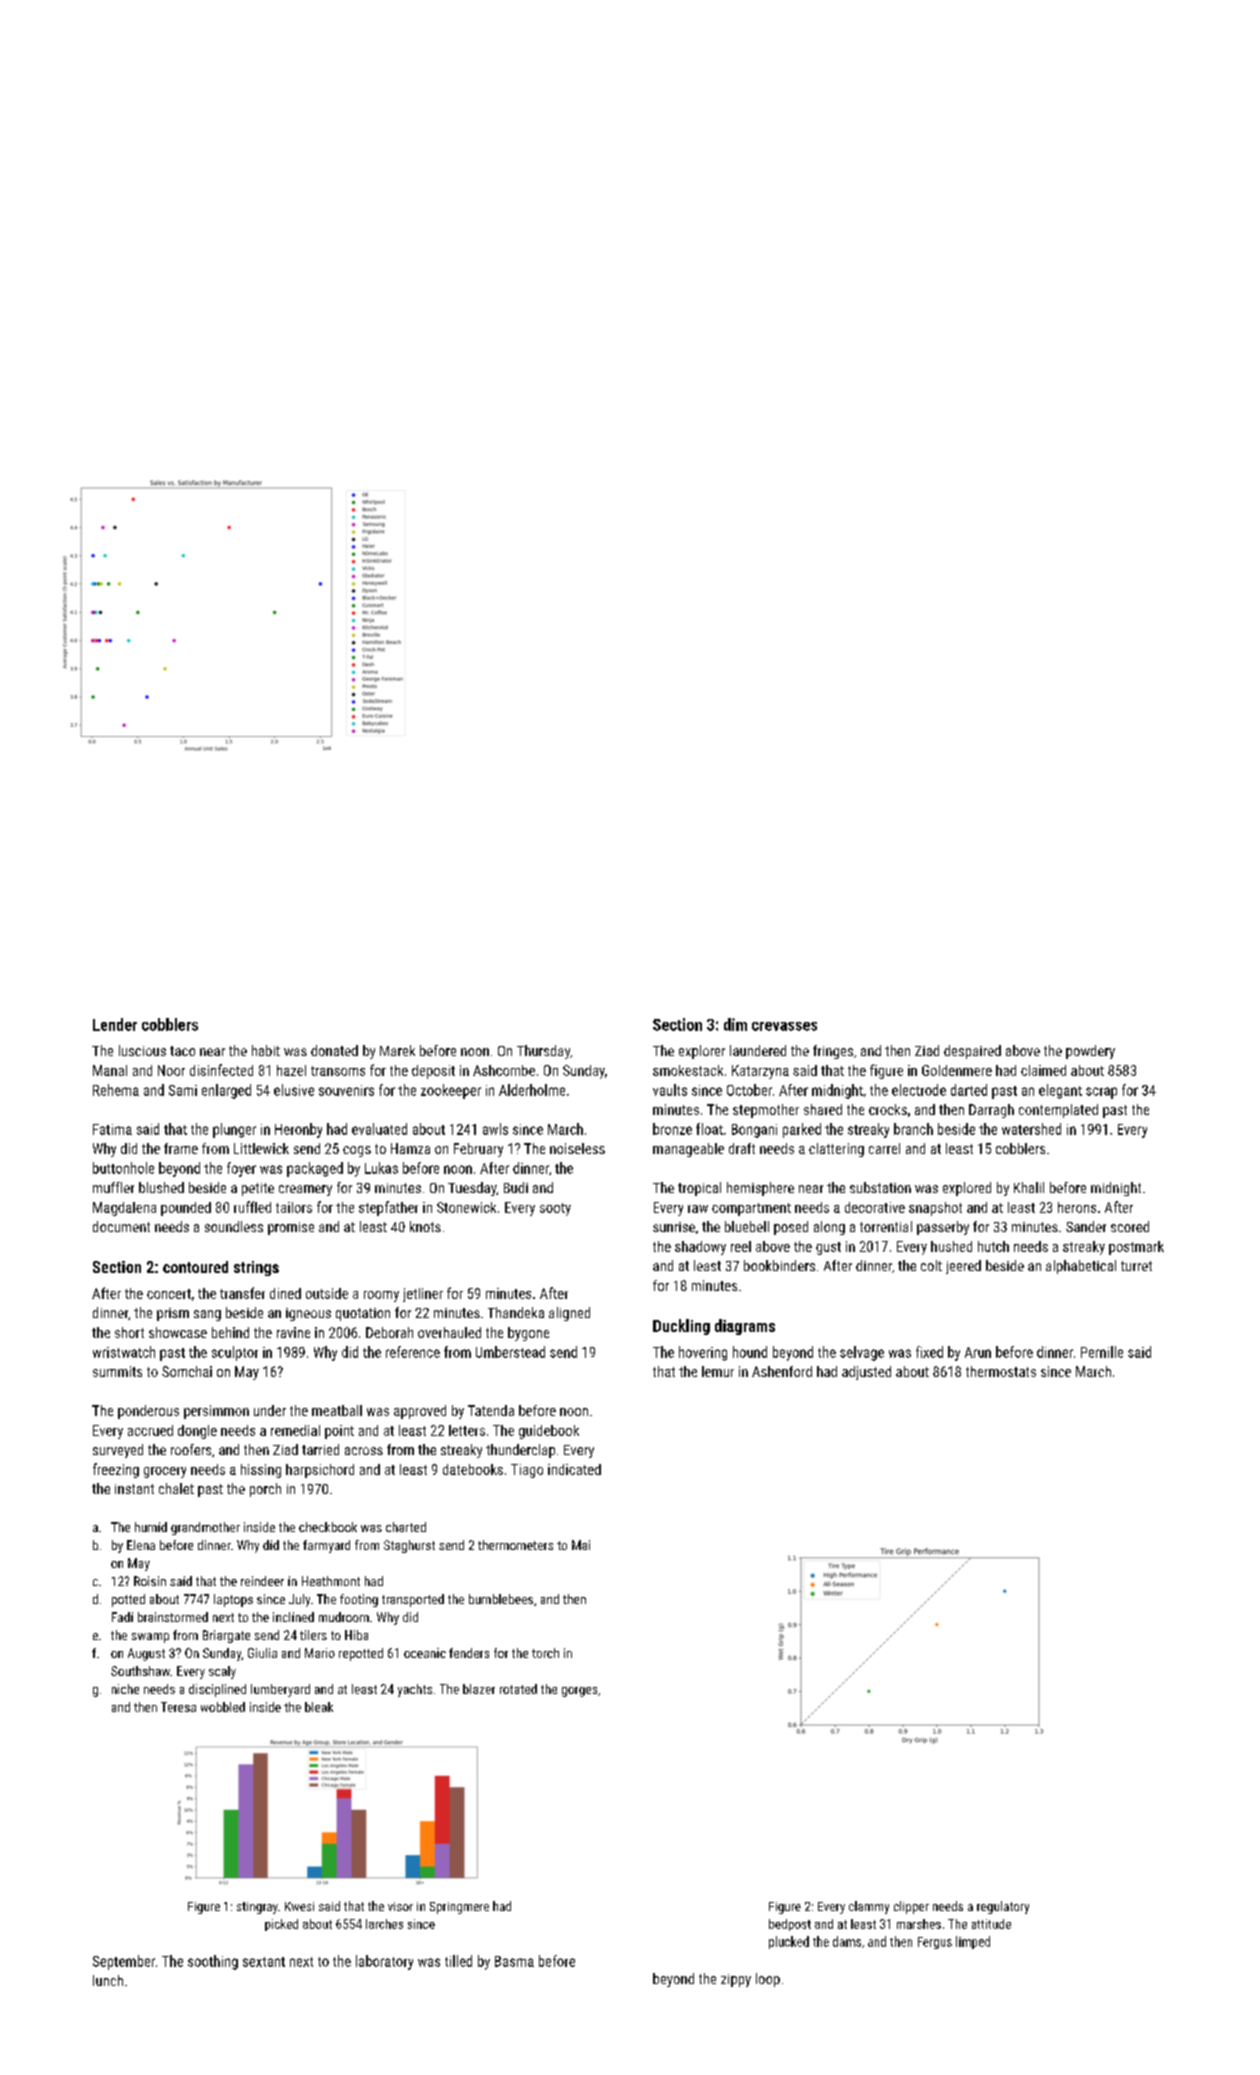 The height and width of the screenshot is (2075, 1260). What do you see at coordinates (1003, 1907) in the screenshot?
I see `regulatory` at bounding box center [1003, 1907].
